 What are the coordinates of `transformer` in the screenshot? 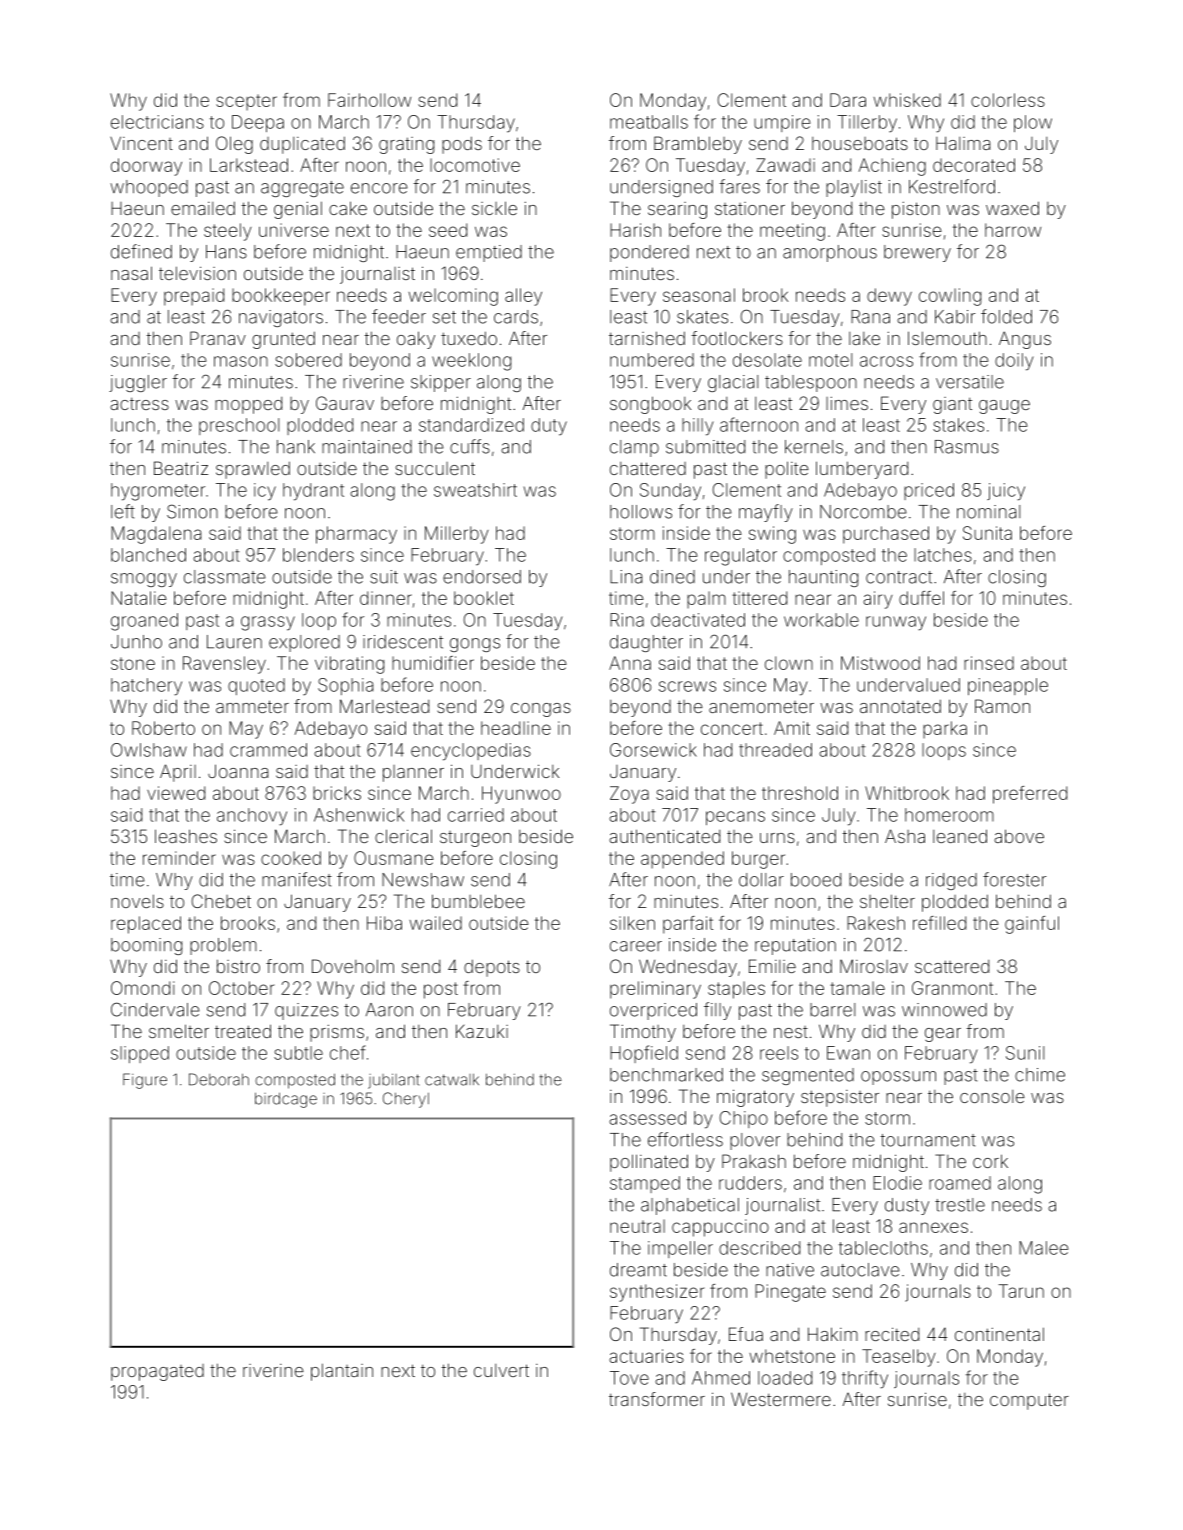 It's located at (657, 1399).
